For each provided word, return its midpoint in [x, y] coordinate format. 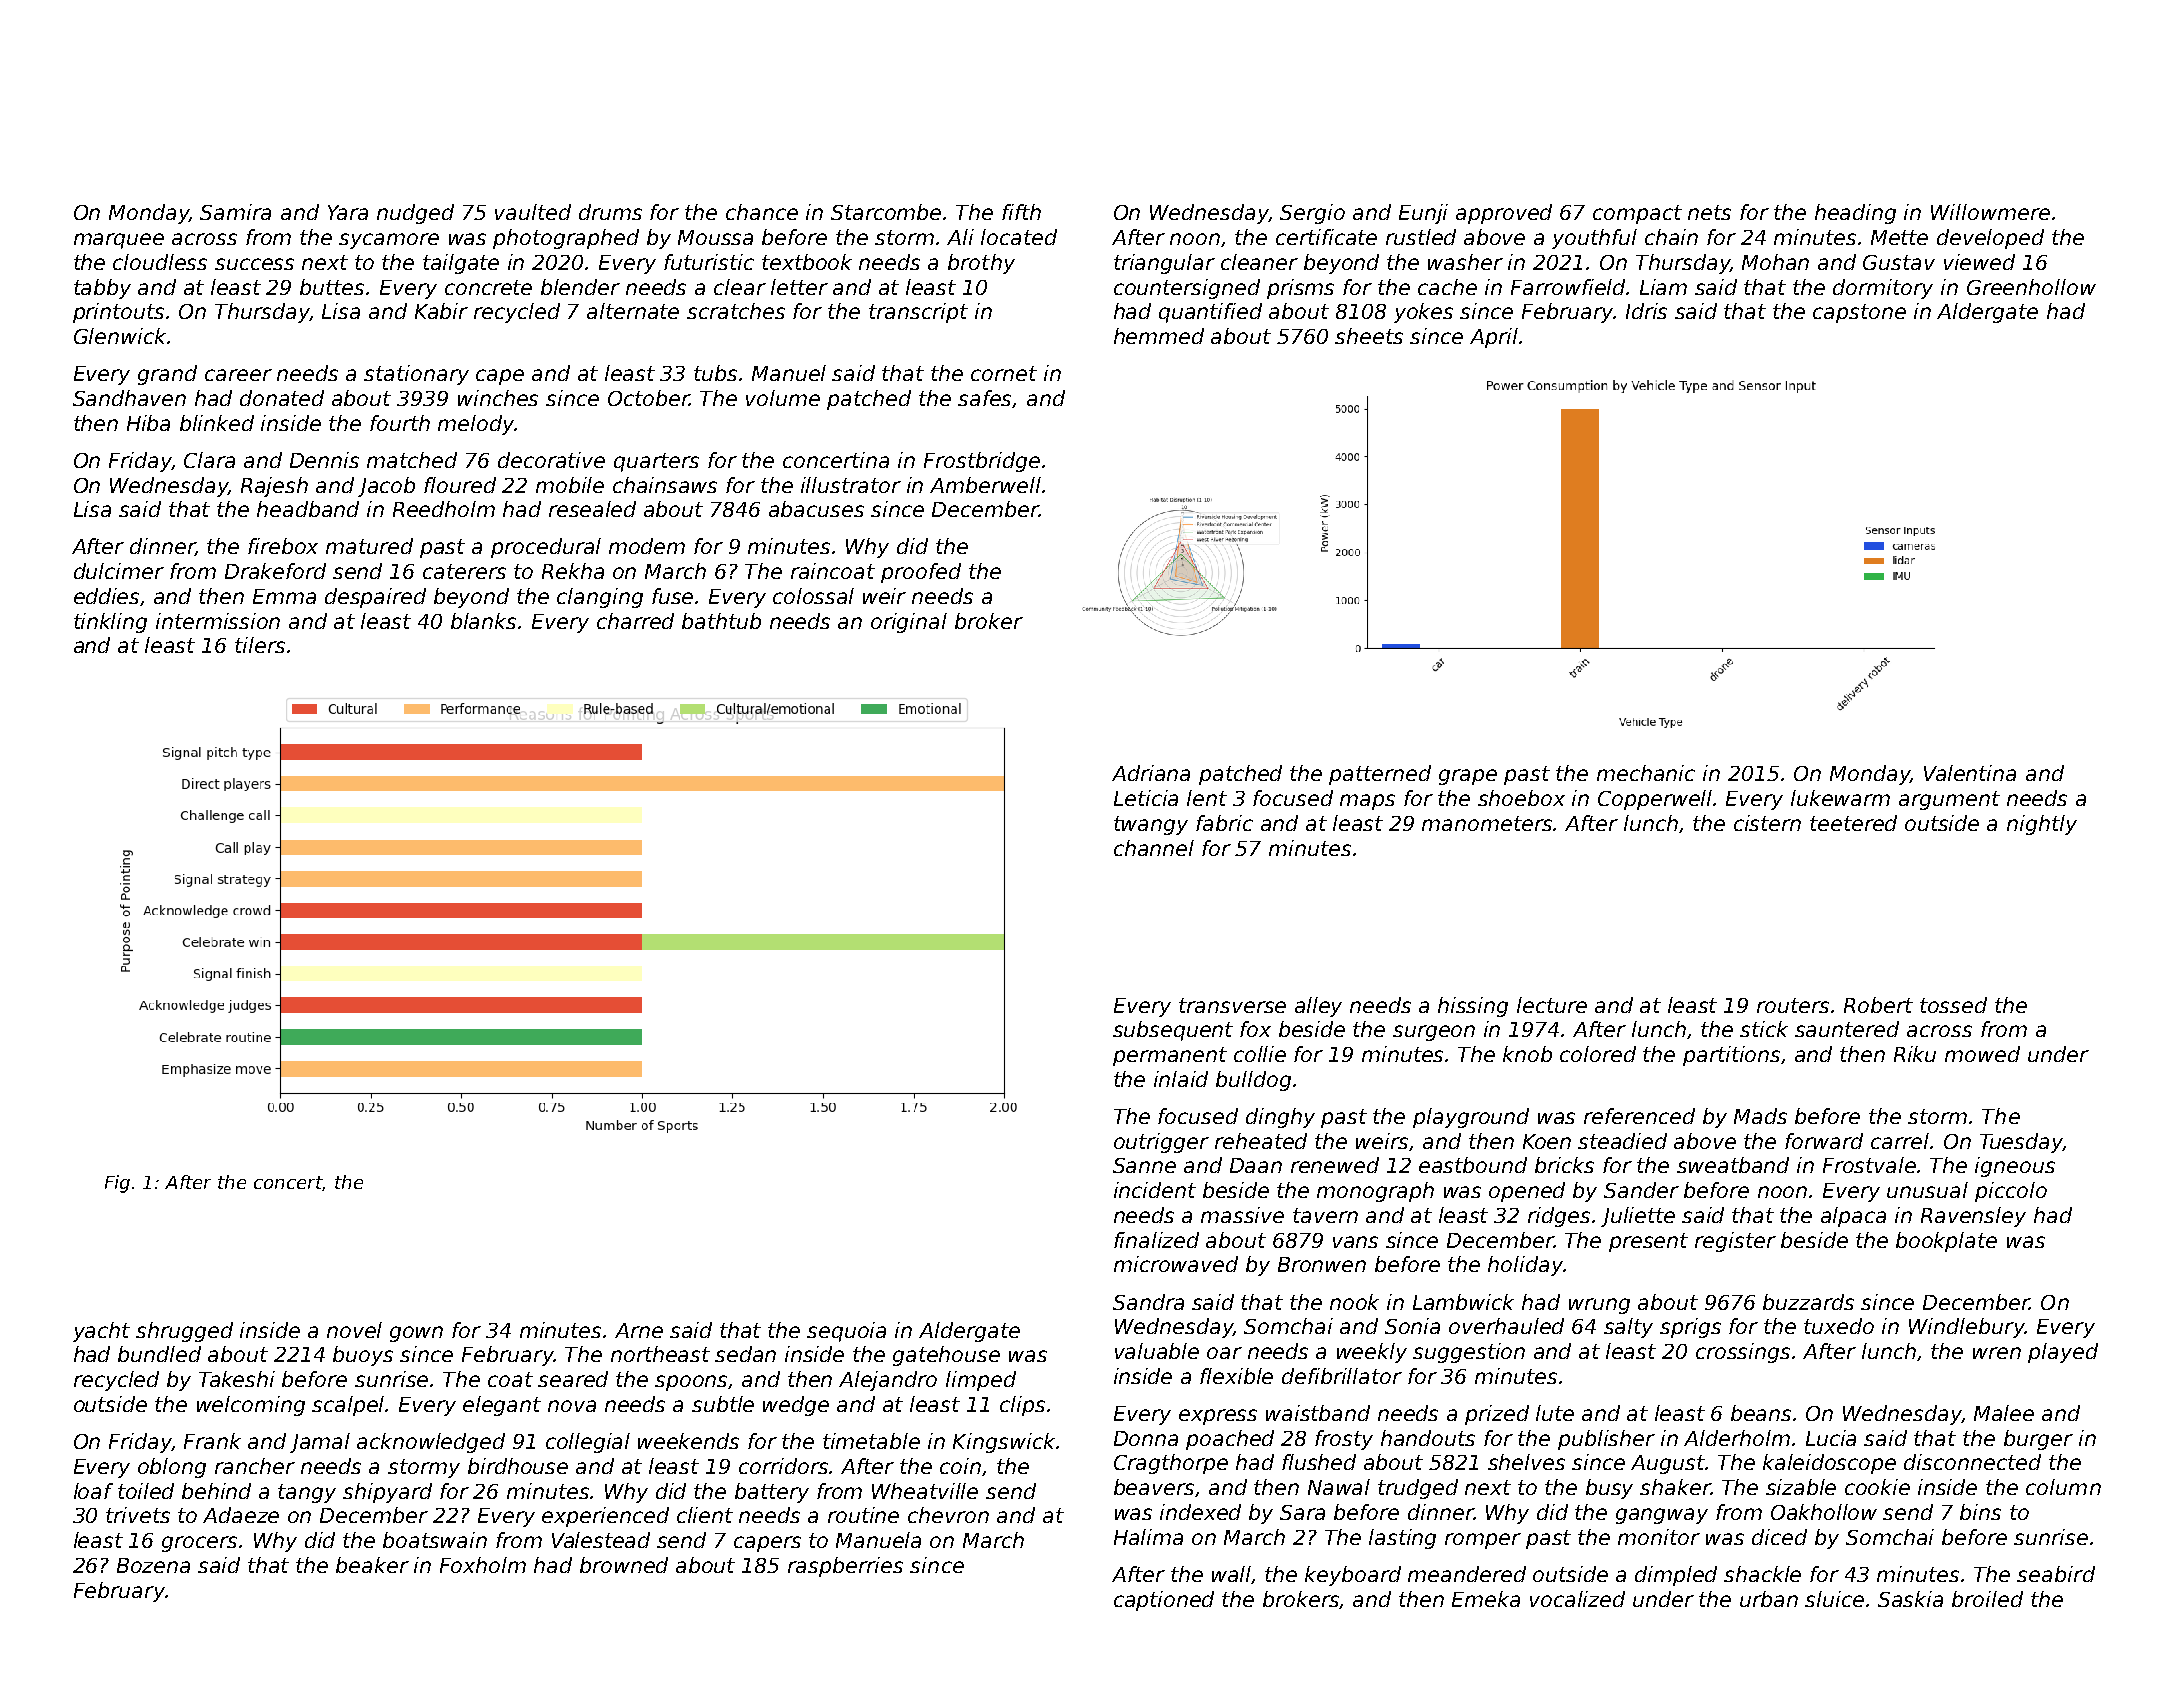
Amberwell [985, 485]
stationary [416, 375]
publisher [1606, 1440]
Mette [1899, 237]
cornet [1004, 373]
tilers [260, 645]
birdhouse [518, 1466]
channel [1154, 848]
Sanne [1144, 1165]
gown [416, 1334]
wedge [796, 1406]
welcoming [251, 1406]
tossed [1953, 1005]
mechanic [1646, 773]
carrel [1900, 1141]
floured [460, 485]
